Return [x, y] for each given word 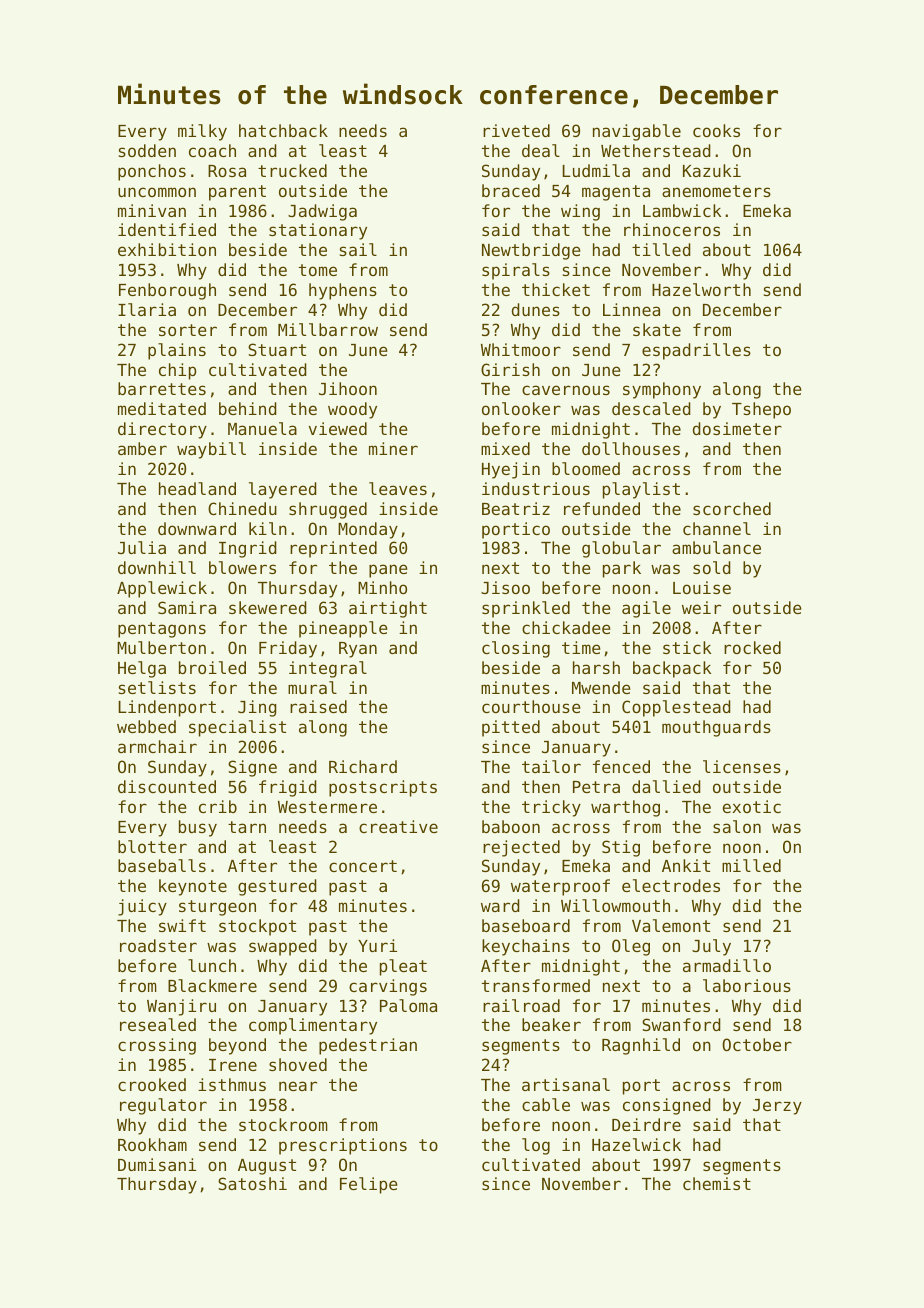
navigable [637, 132]
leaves [398, 488]
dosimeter [737, 428]
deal [541, 150]
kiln [268, 528]
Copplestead [676, 708]
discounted [167, 786]
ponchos [152, 172]
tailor [551, 766]
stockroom [283, 1124]
